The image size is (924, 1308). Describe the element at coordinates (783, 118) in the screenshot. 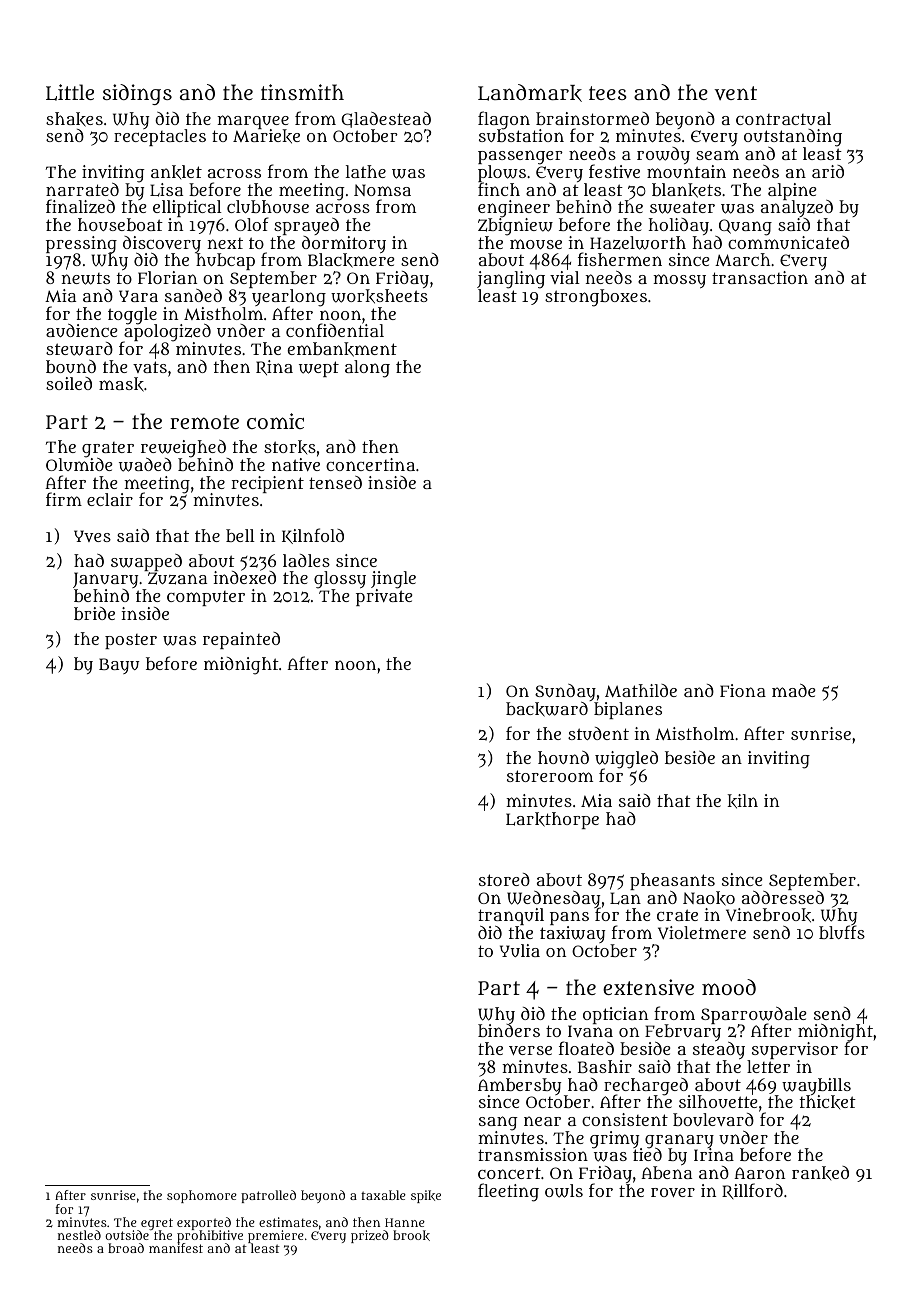

I see `contractual` at that location.
